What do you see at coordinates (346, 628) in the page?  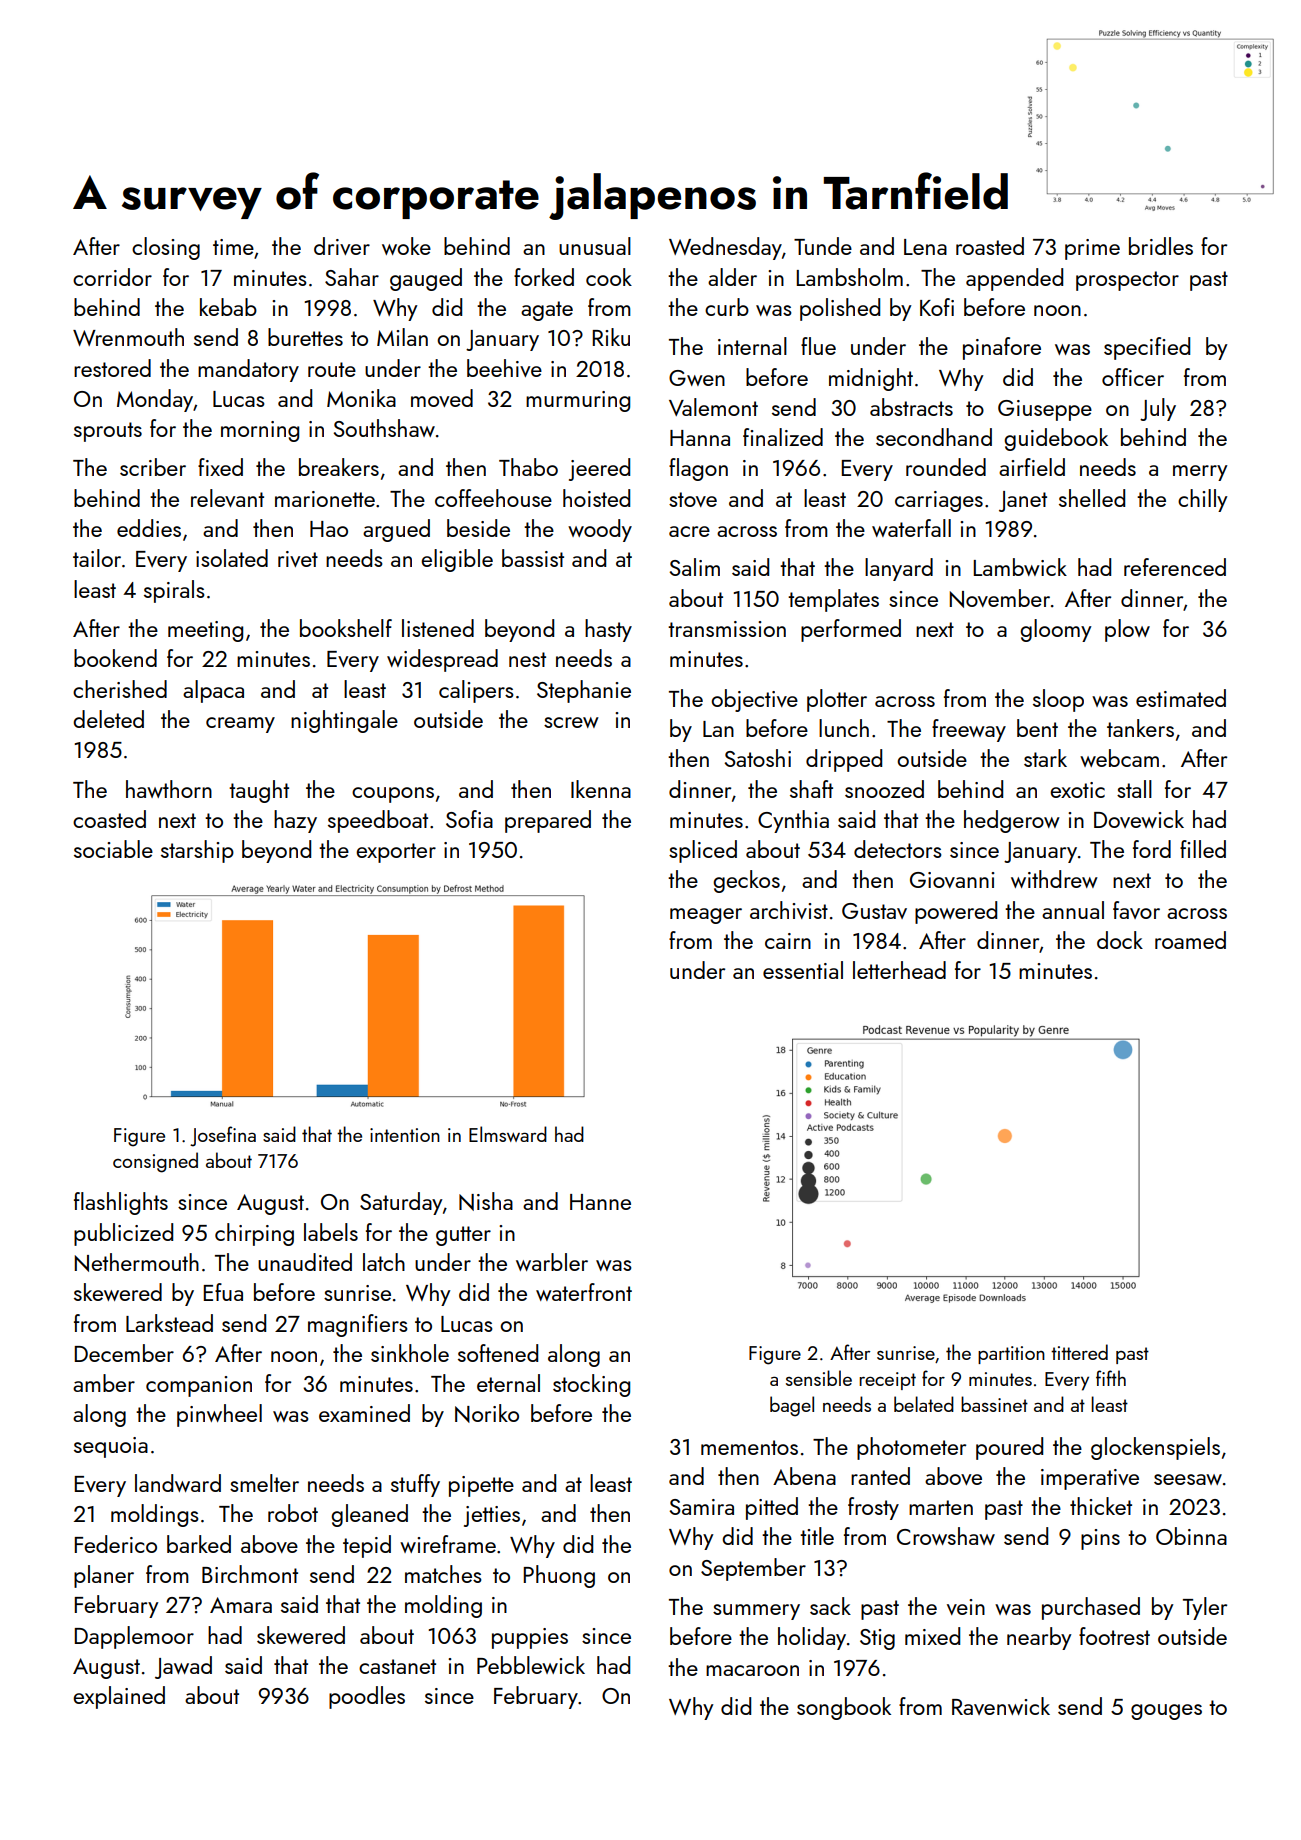 I see `bookshelf` at bounding box center [346, 628].
